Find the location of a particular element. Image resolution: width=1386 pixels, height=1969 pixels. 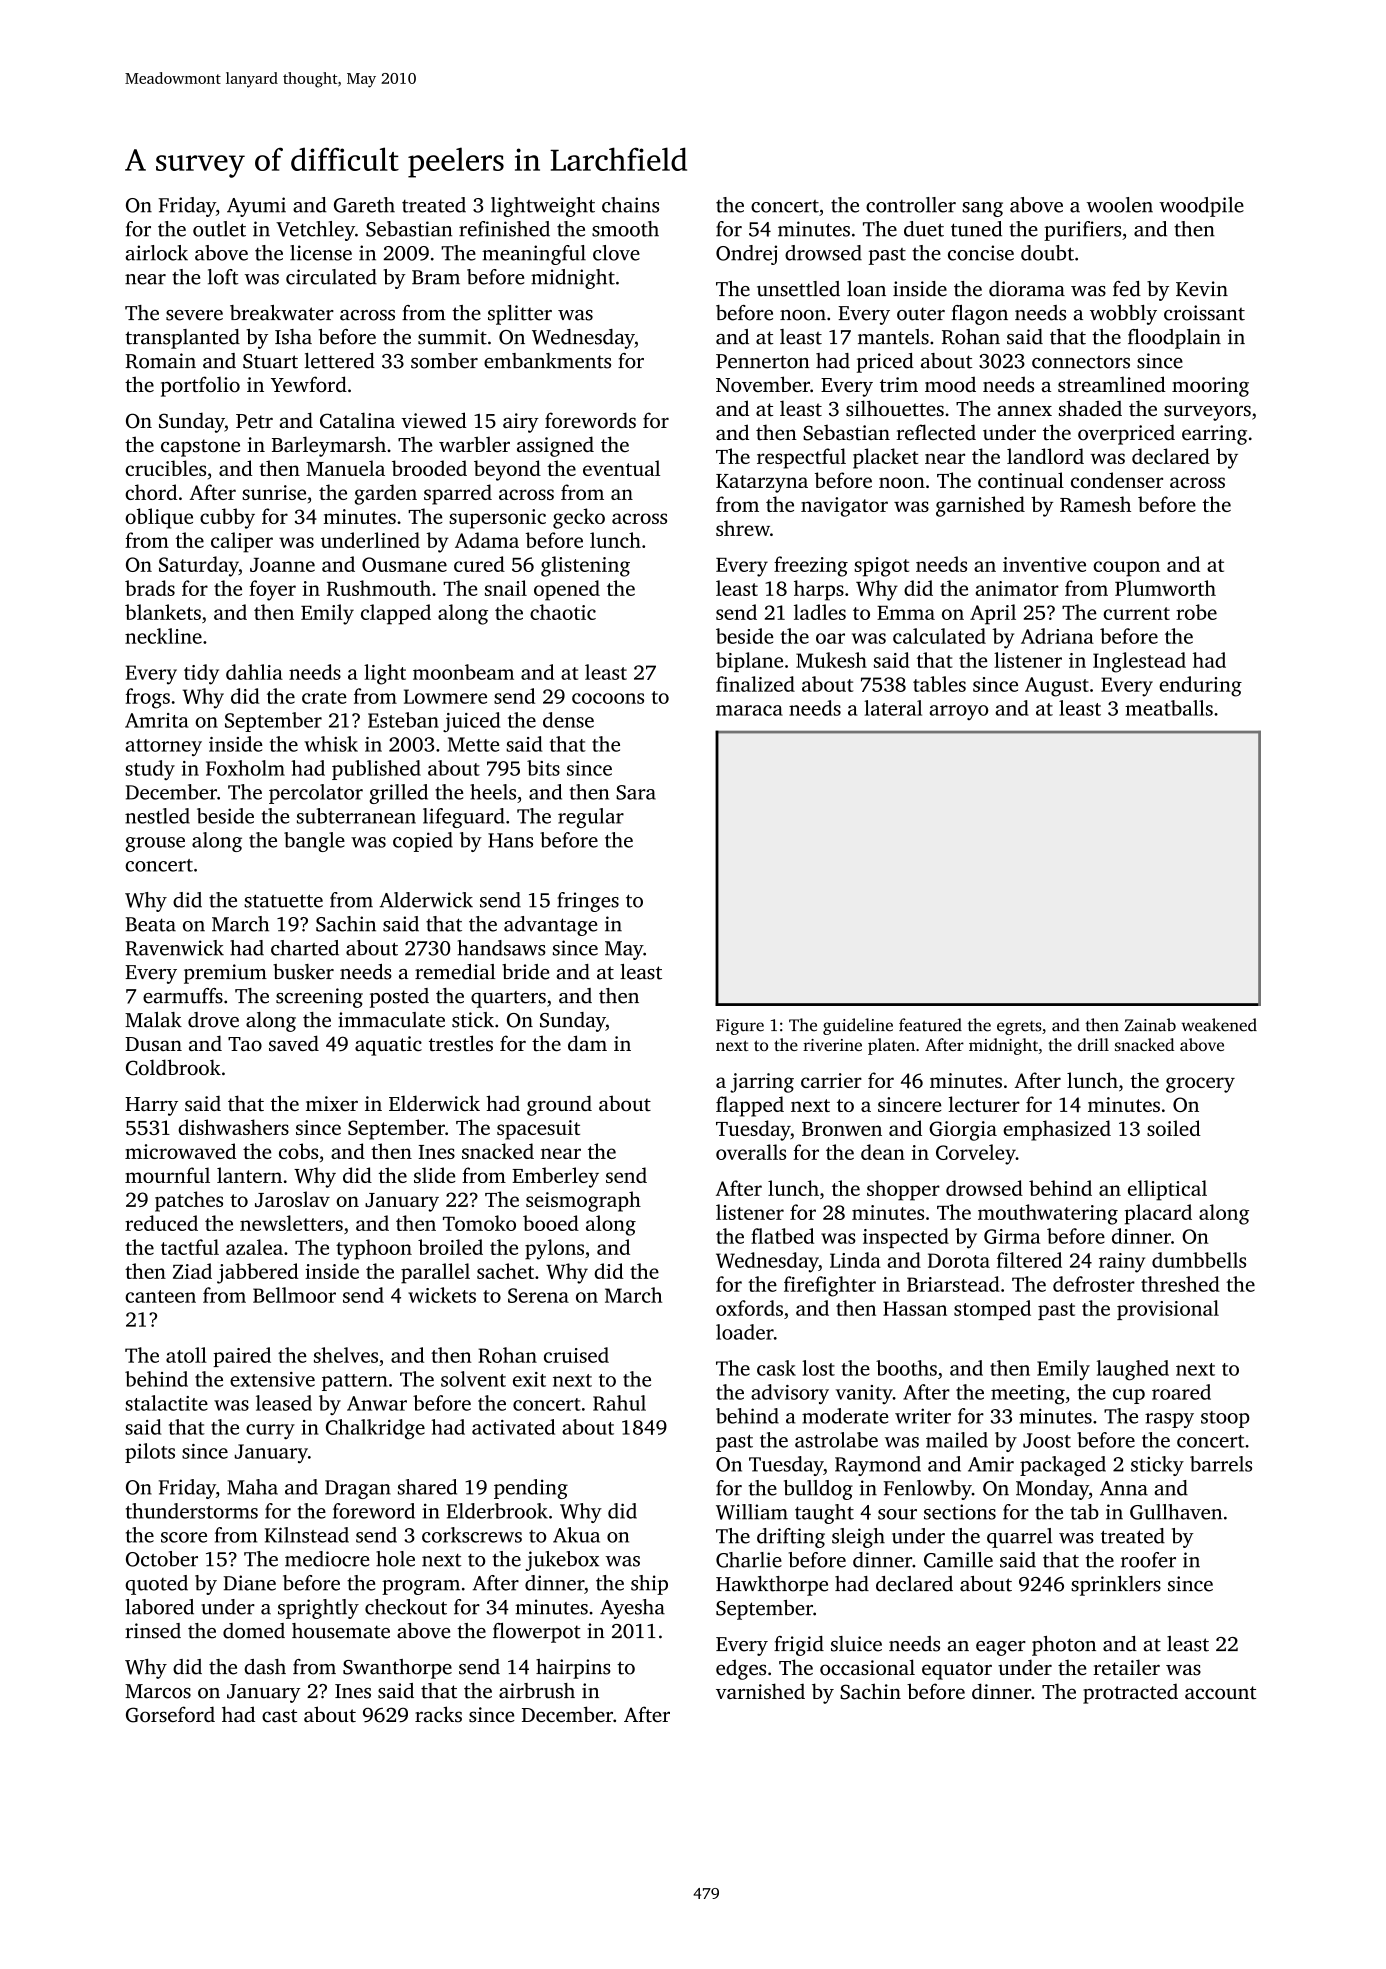

wickets is located at coordinates (442, 1295).
